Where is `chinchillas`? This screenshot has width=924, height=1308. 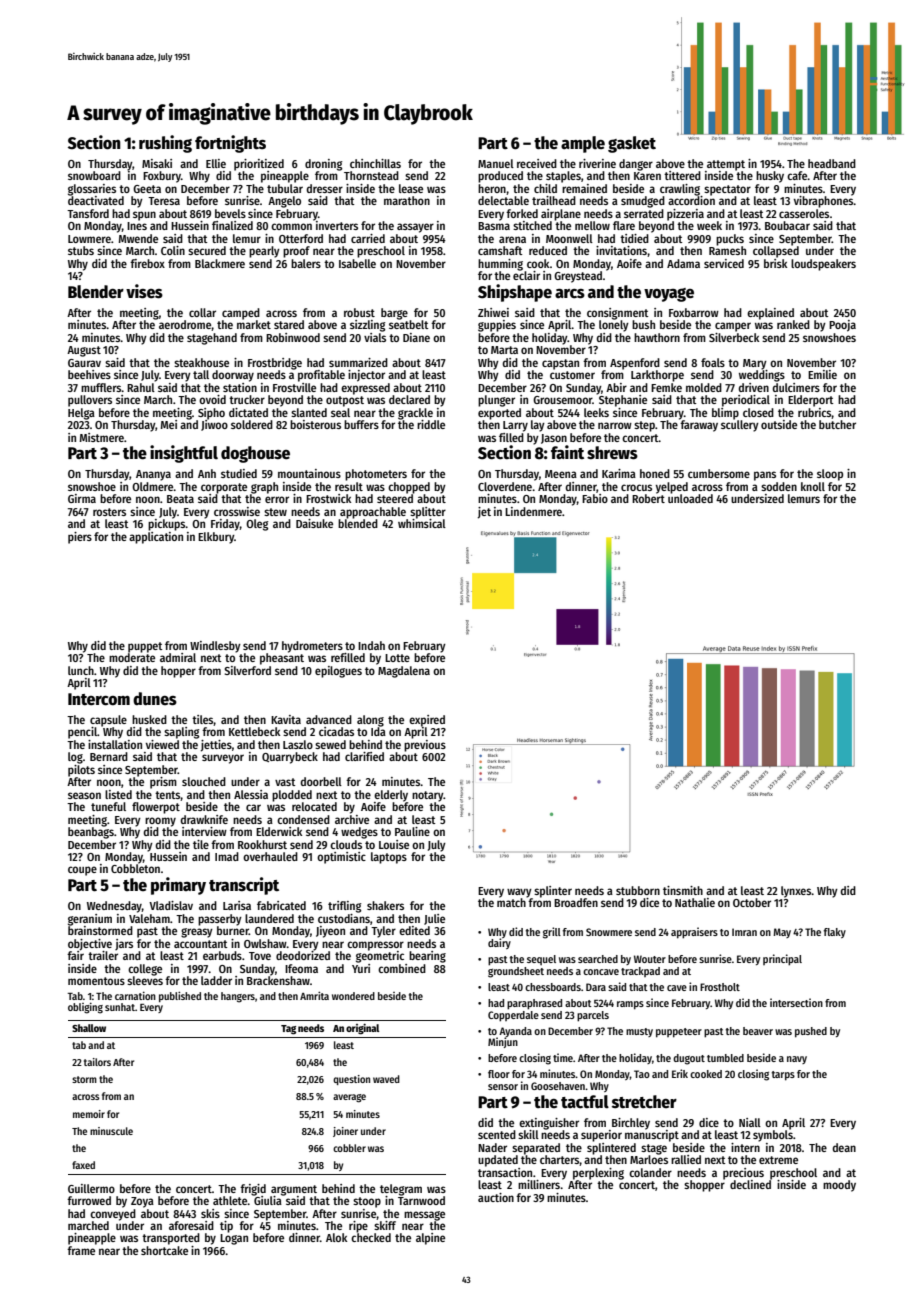
chinchillas is located at coordinates (375, 163).
